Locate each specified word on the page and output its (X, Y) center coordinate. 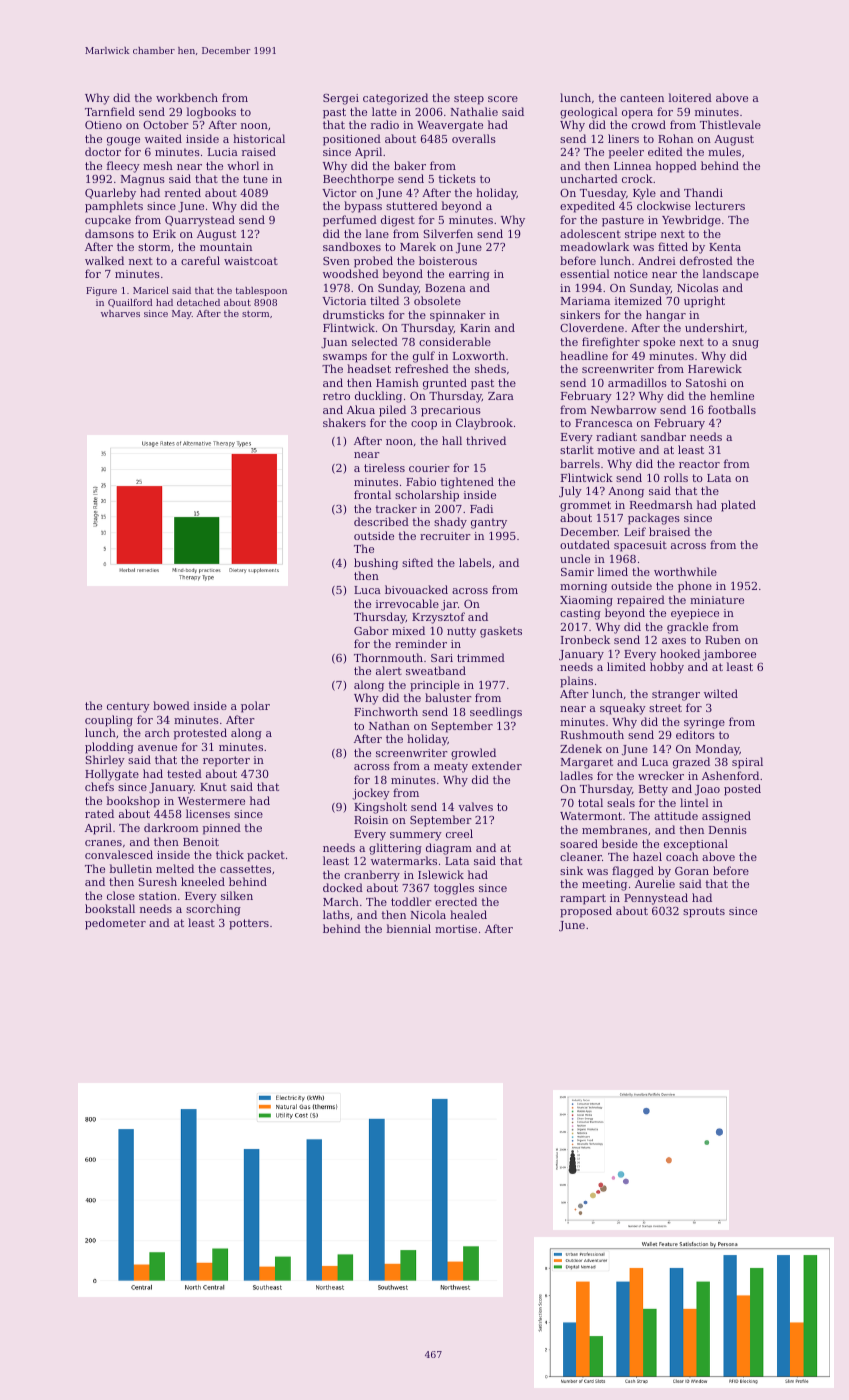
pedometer (115, 924)
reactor (699, 464)
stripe (640, 235)
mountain (226, 247)
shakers (344, 422)
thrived (486, 440)
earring (469, 275)
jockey (371, 794)
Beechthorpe (358, 180)
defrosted (706, 260)
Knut (213, 787)
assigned (726, 817)
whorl (243, 165)
